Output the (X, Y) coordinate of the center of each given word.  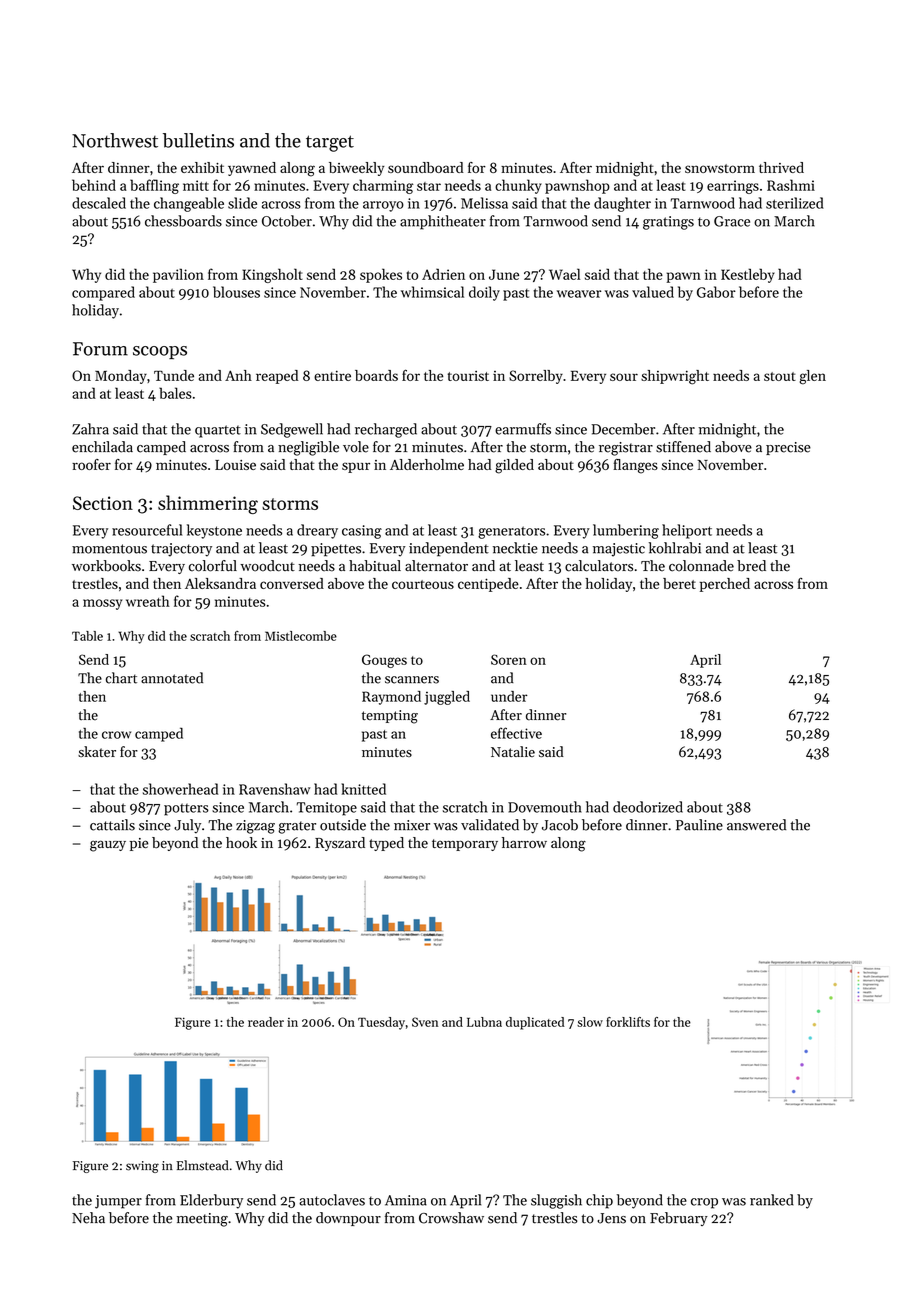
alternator (436, 566)
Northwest (115, 140)
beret (679, 583)
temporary (465, 845)
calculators (599, 566)
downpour (348, 1219)
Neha (88, 1218)
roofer (91, 464)
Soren (509, 659)
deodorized (648, 807)
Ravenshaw (274, 789)
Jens (611, 1218)
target (330, 143)
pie (139, 844)
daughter (622, 204)
